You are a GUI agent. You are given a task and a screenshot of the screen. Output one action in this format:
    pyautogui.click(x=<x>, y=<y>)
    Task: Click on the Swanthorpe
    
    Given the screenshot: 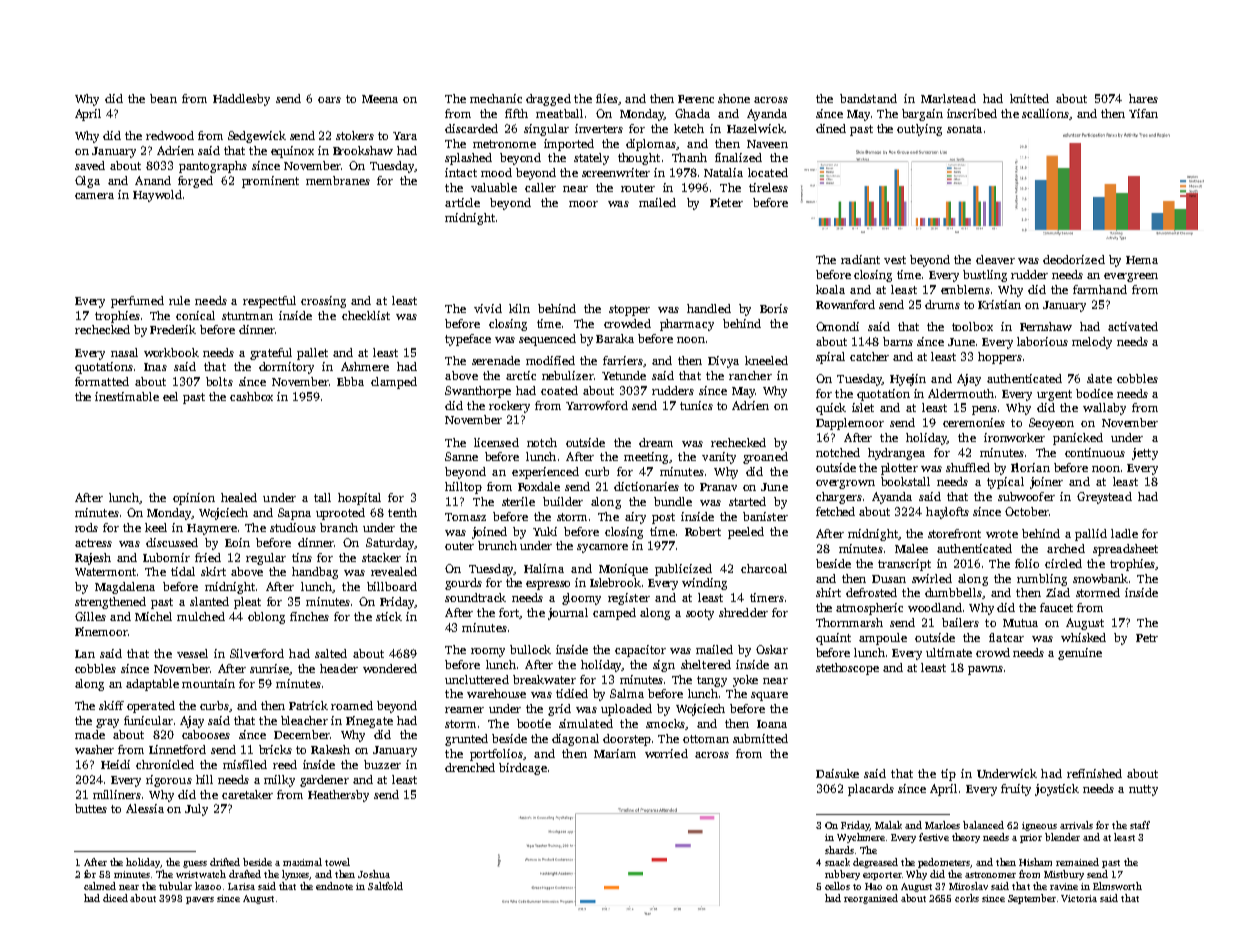 What is the action you would take?
    pyautogui.click(x=478, y=392)
